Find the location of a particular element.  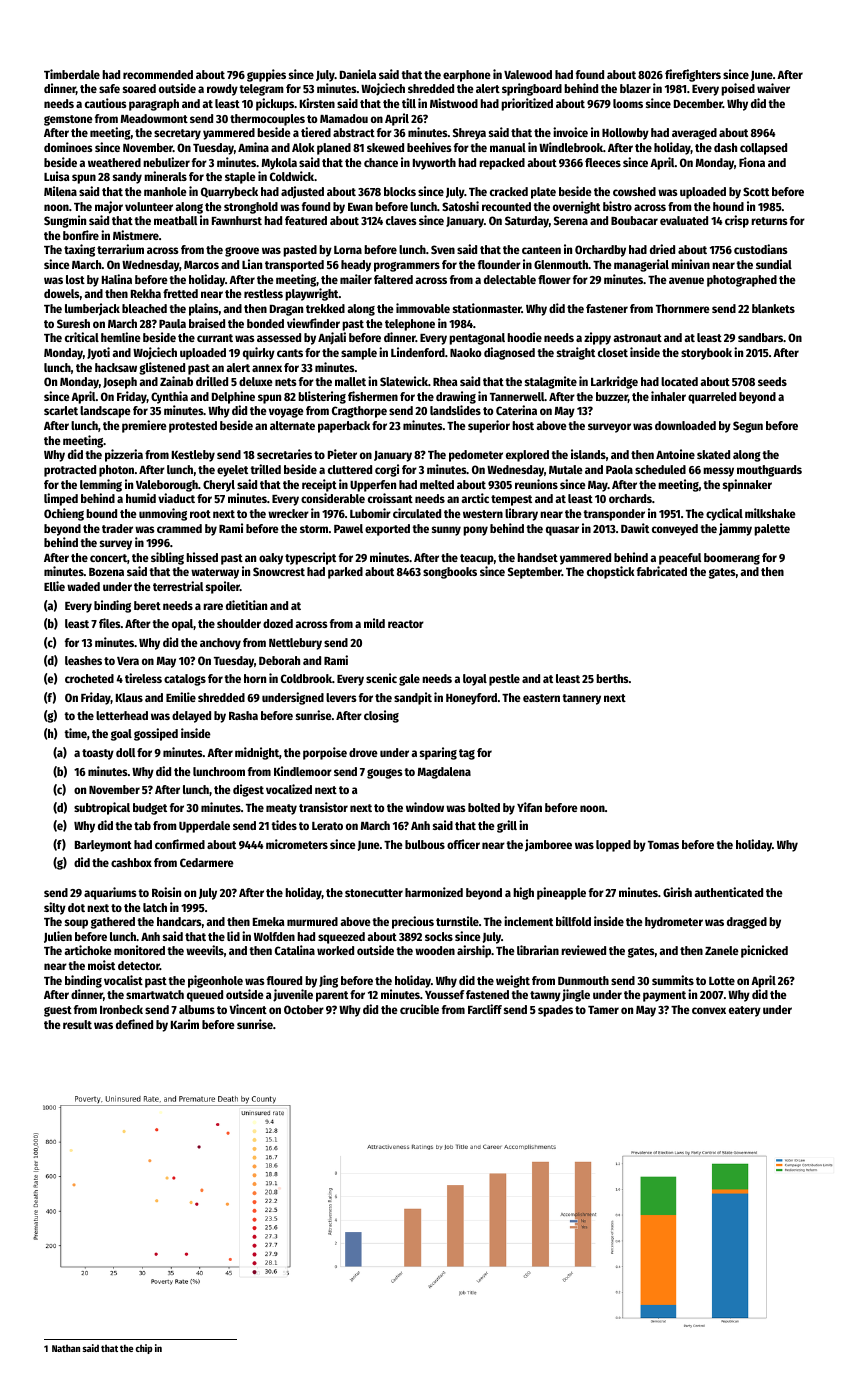

eastern is located at coordinates (541, 698).
